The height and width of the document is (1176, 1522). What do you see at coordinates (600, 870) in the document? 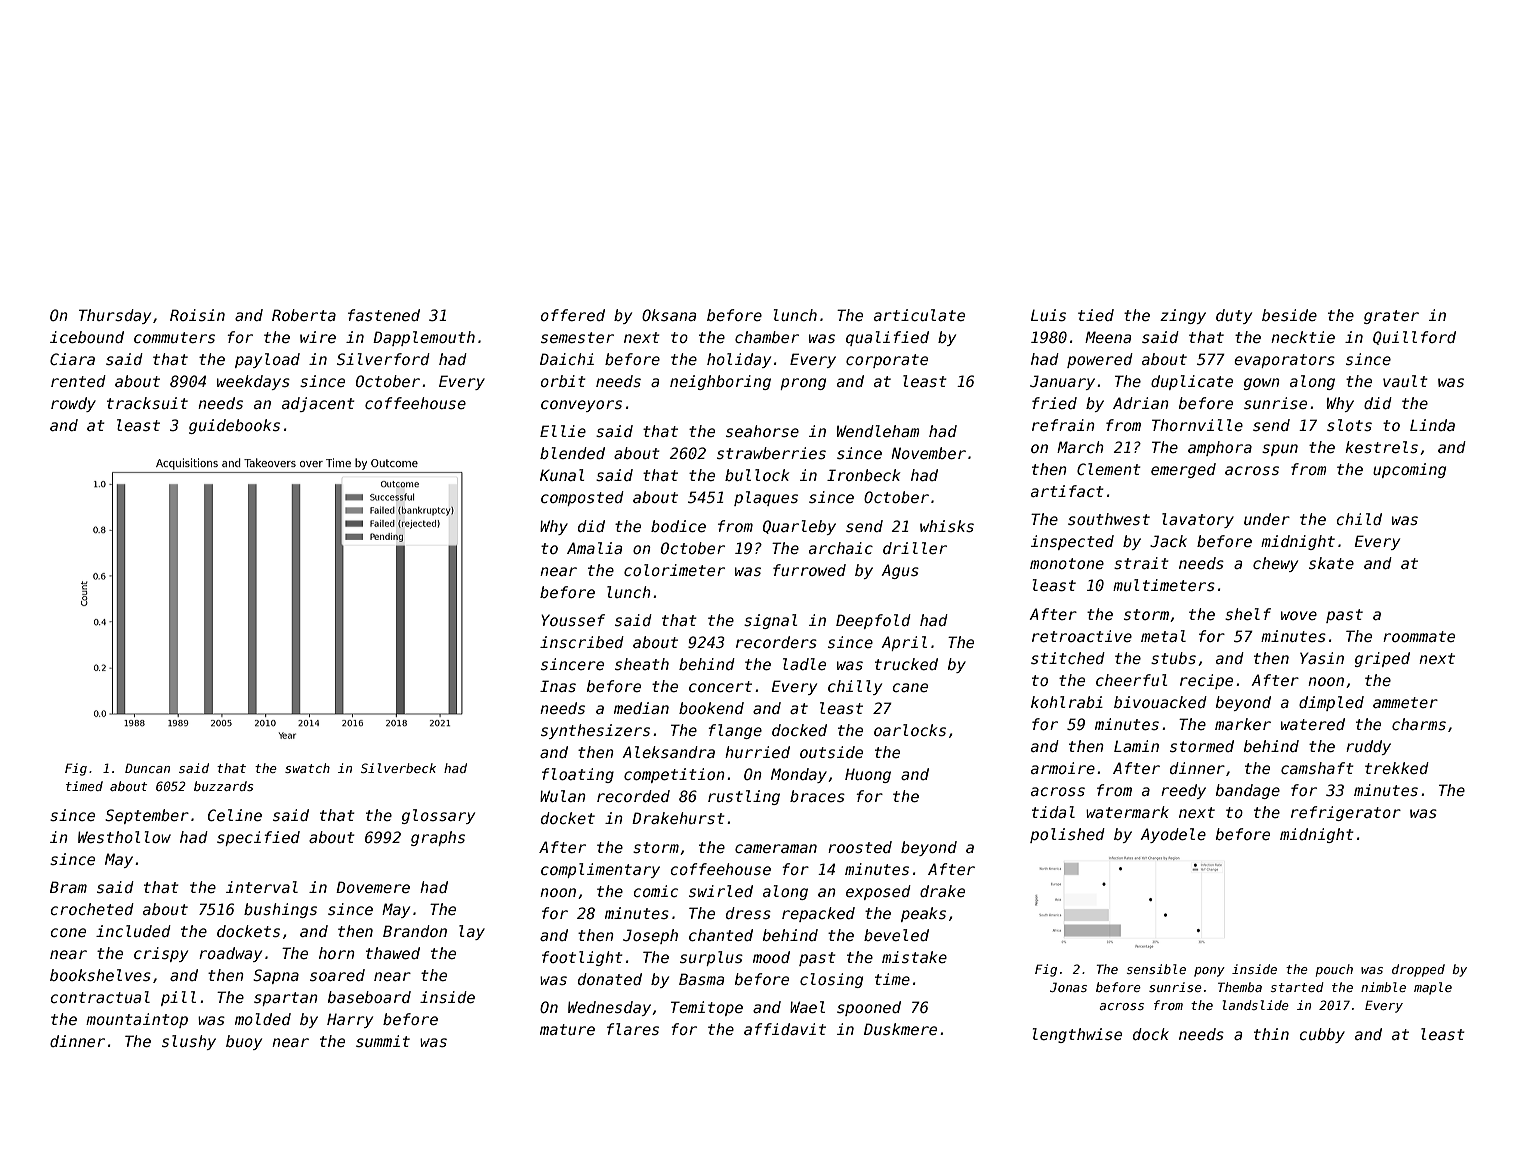
I see `complimentary` at bounding box center [600, 870].
